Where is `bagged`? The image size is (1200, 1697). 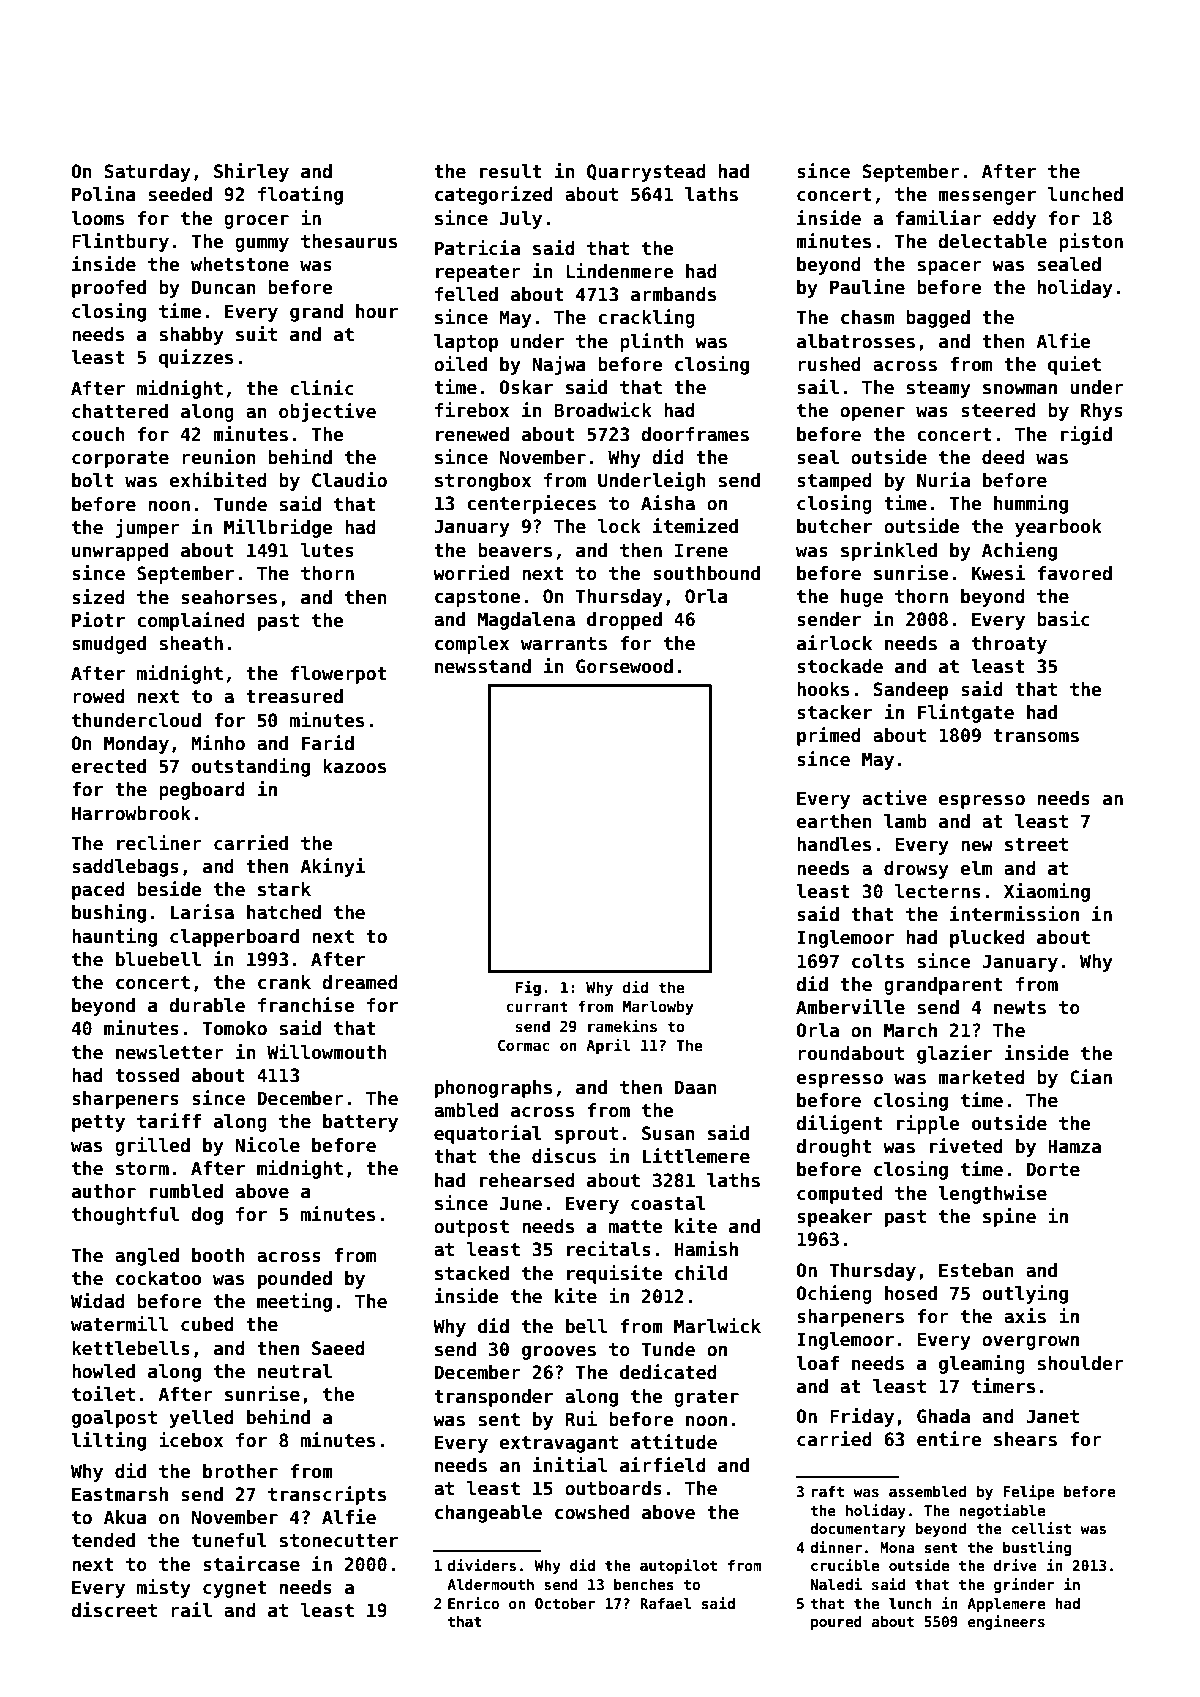
bagged is located at coordinates (938, 319).
